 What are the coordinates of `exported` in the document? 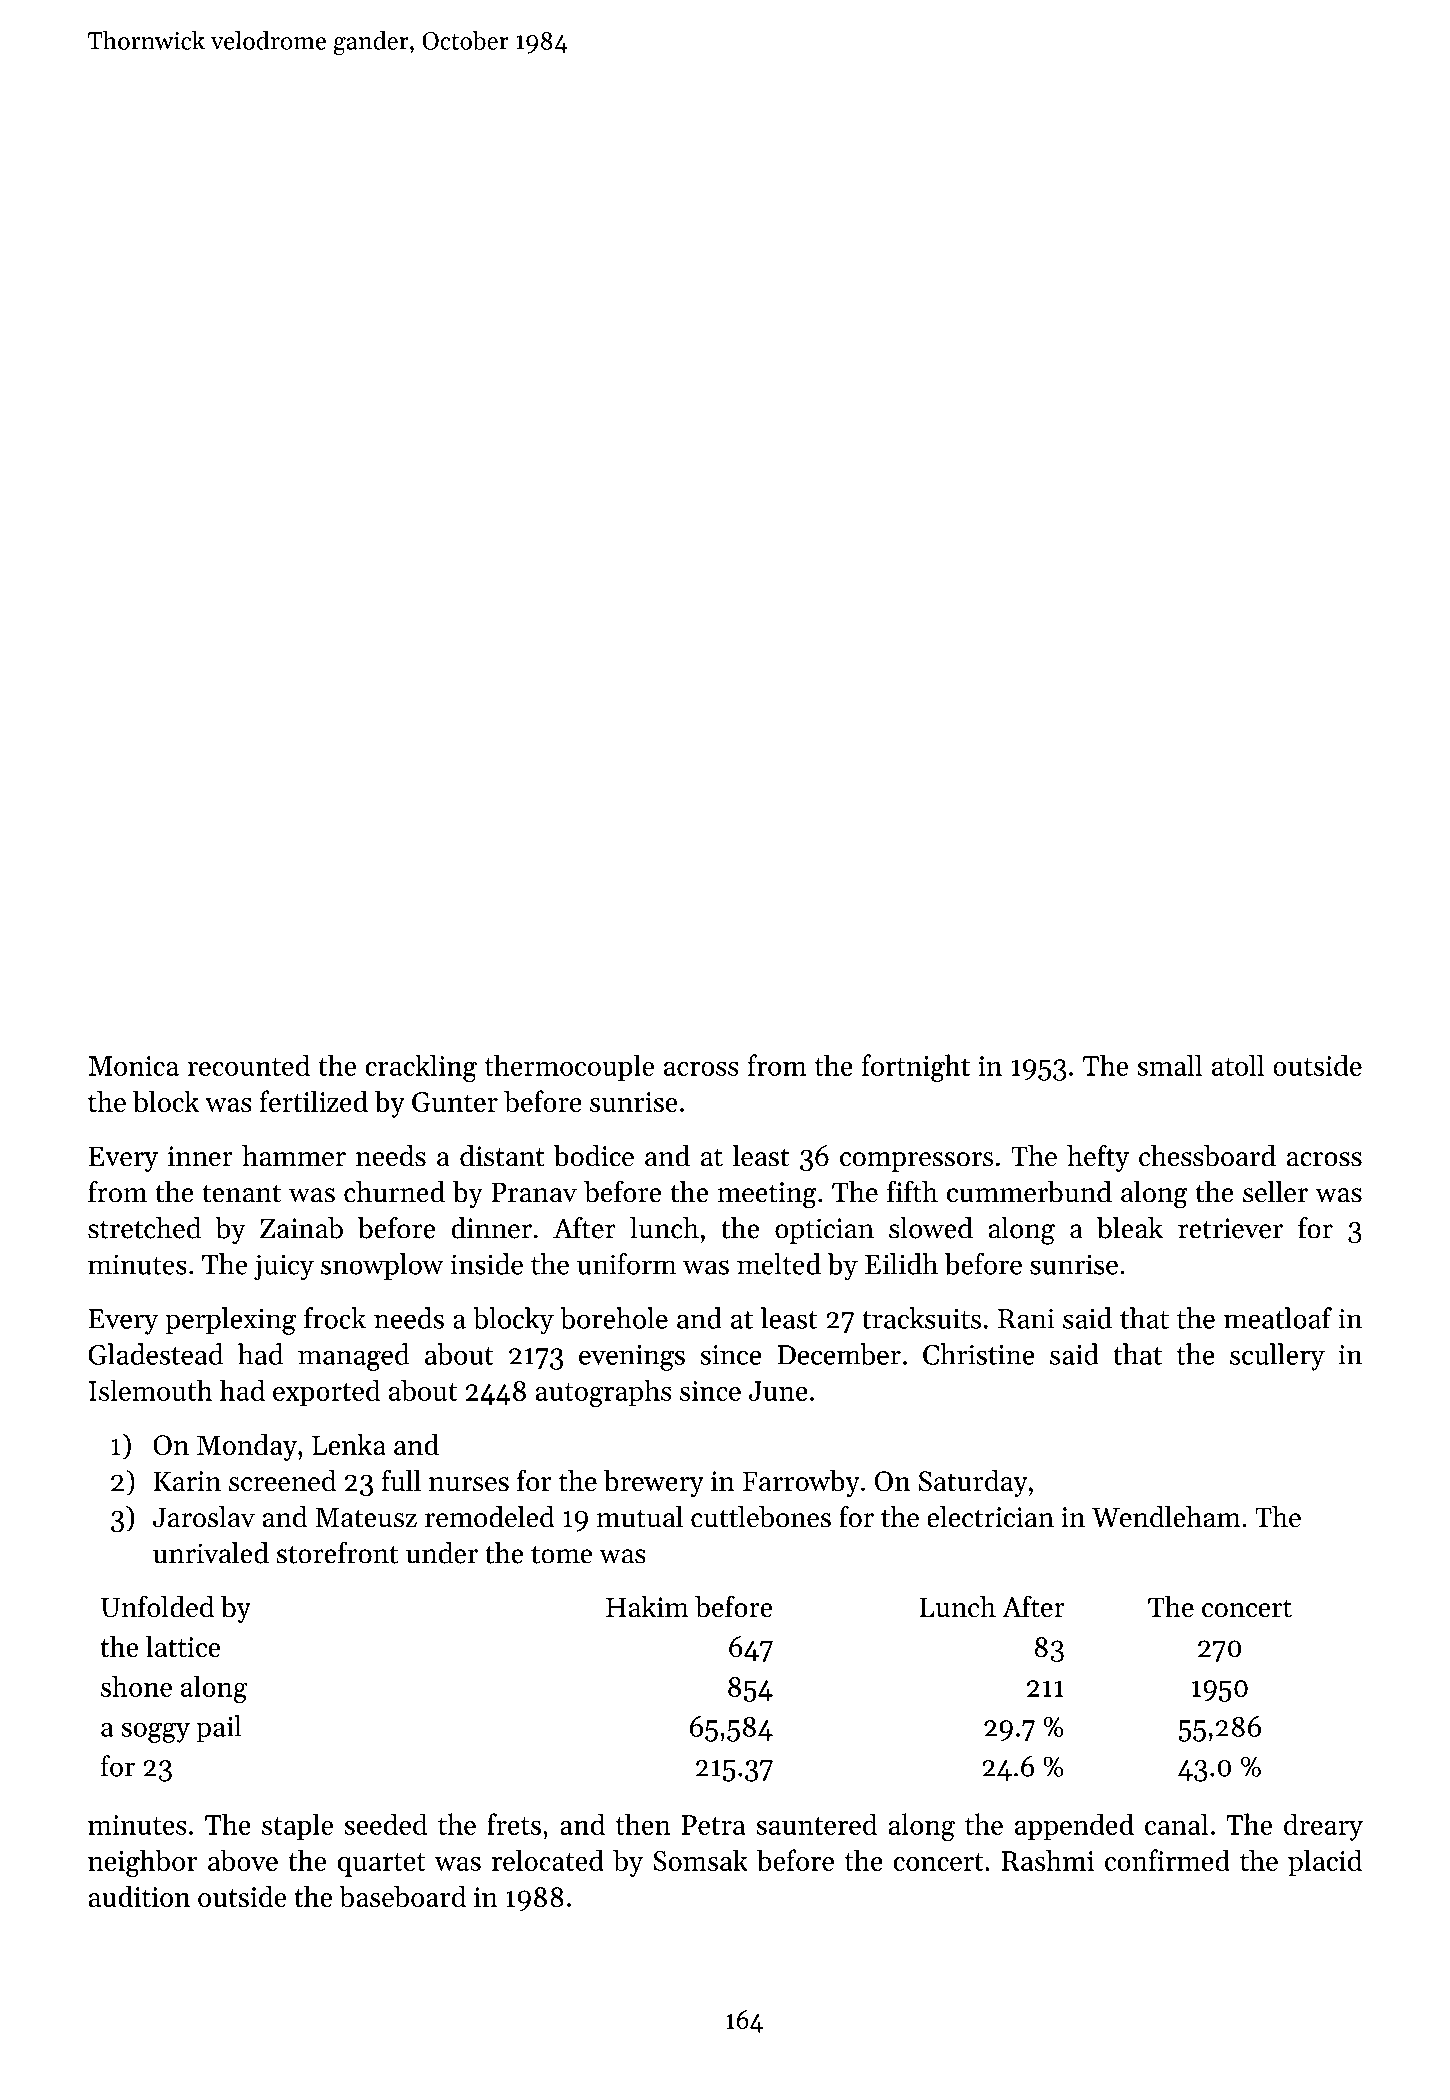 It's located at (326, 1393).
